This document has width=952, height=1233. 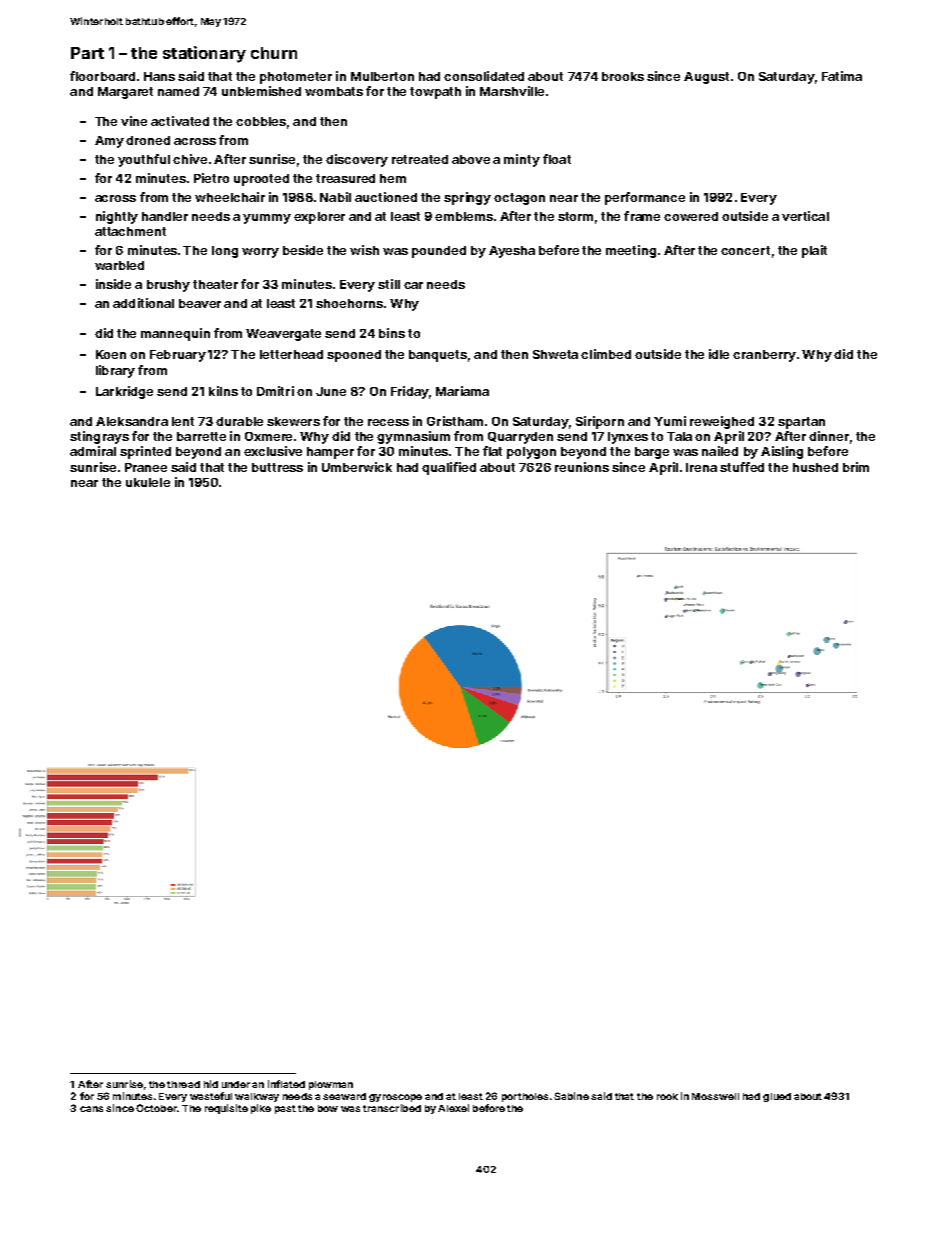 I want to click on Umberwick, so click(x=357, y=467).
